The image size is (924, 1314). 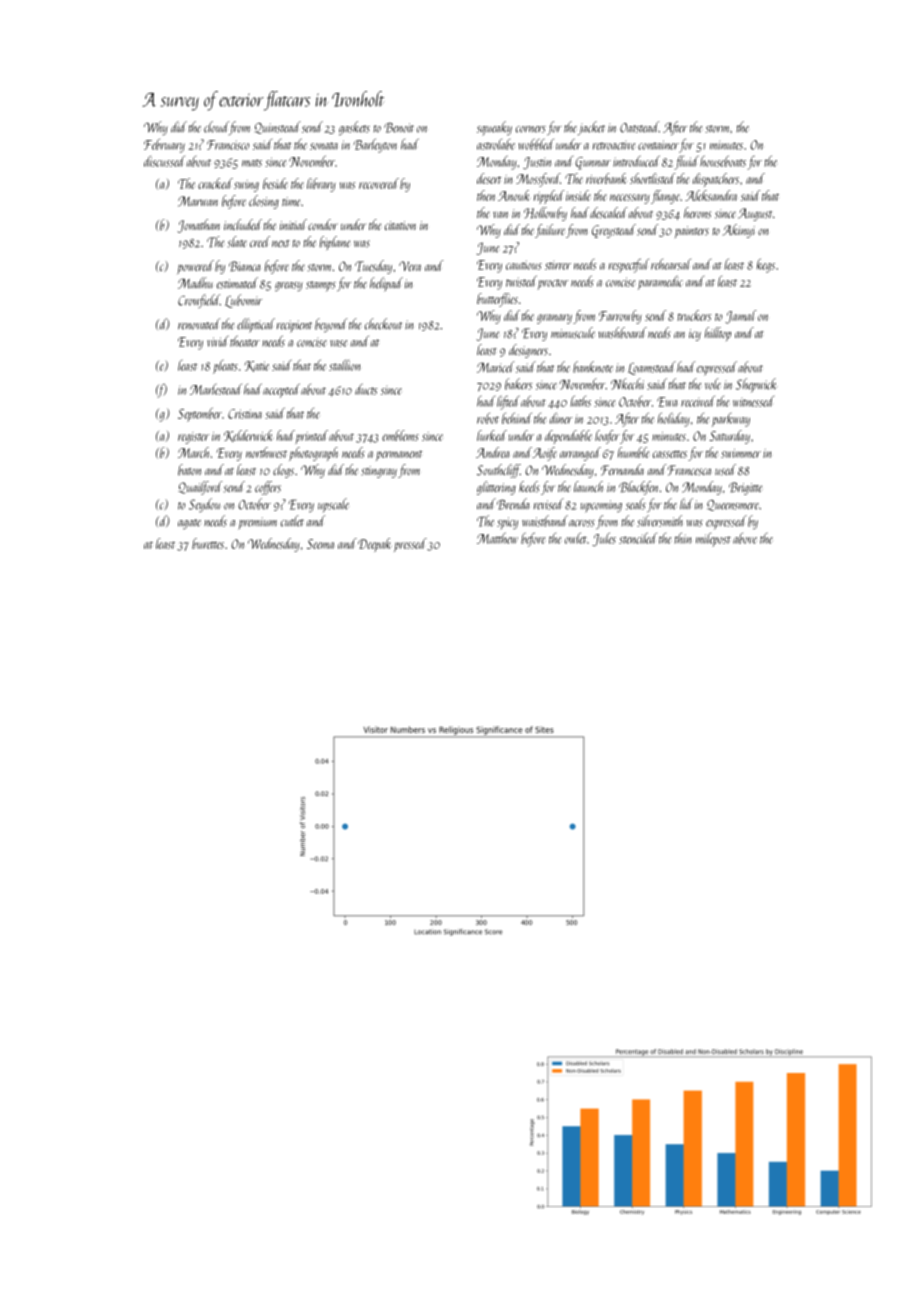 I want to click on rippled, so click(x=549, y=197).
